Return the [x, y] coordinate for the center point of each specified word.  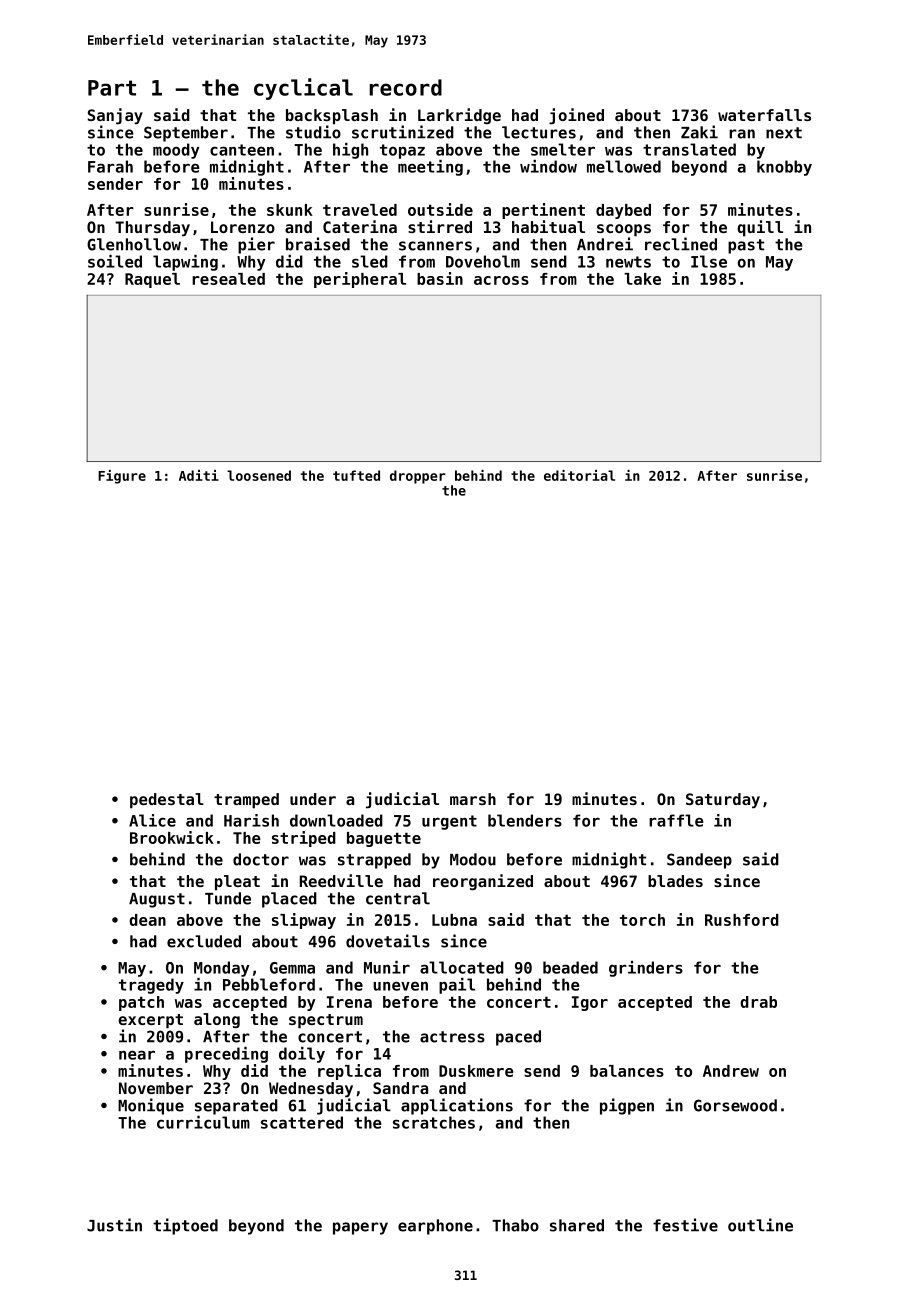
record [405, 87]
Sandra [400, 1088]
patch [141, 1003]
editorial [579, 475]
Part [112, 88]
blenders [525, 820]
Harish [251, 820]
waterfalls [764, 115]
